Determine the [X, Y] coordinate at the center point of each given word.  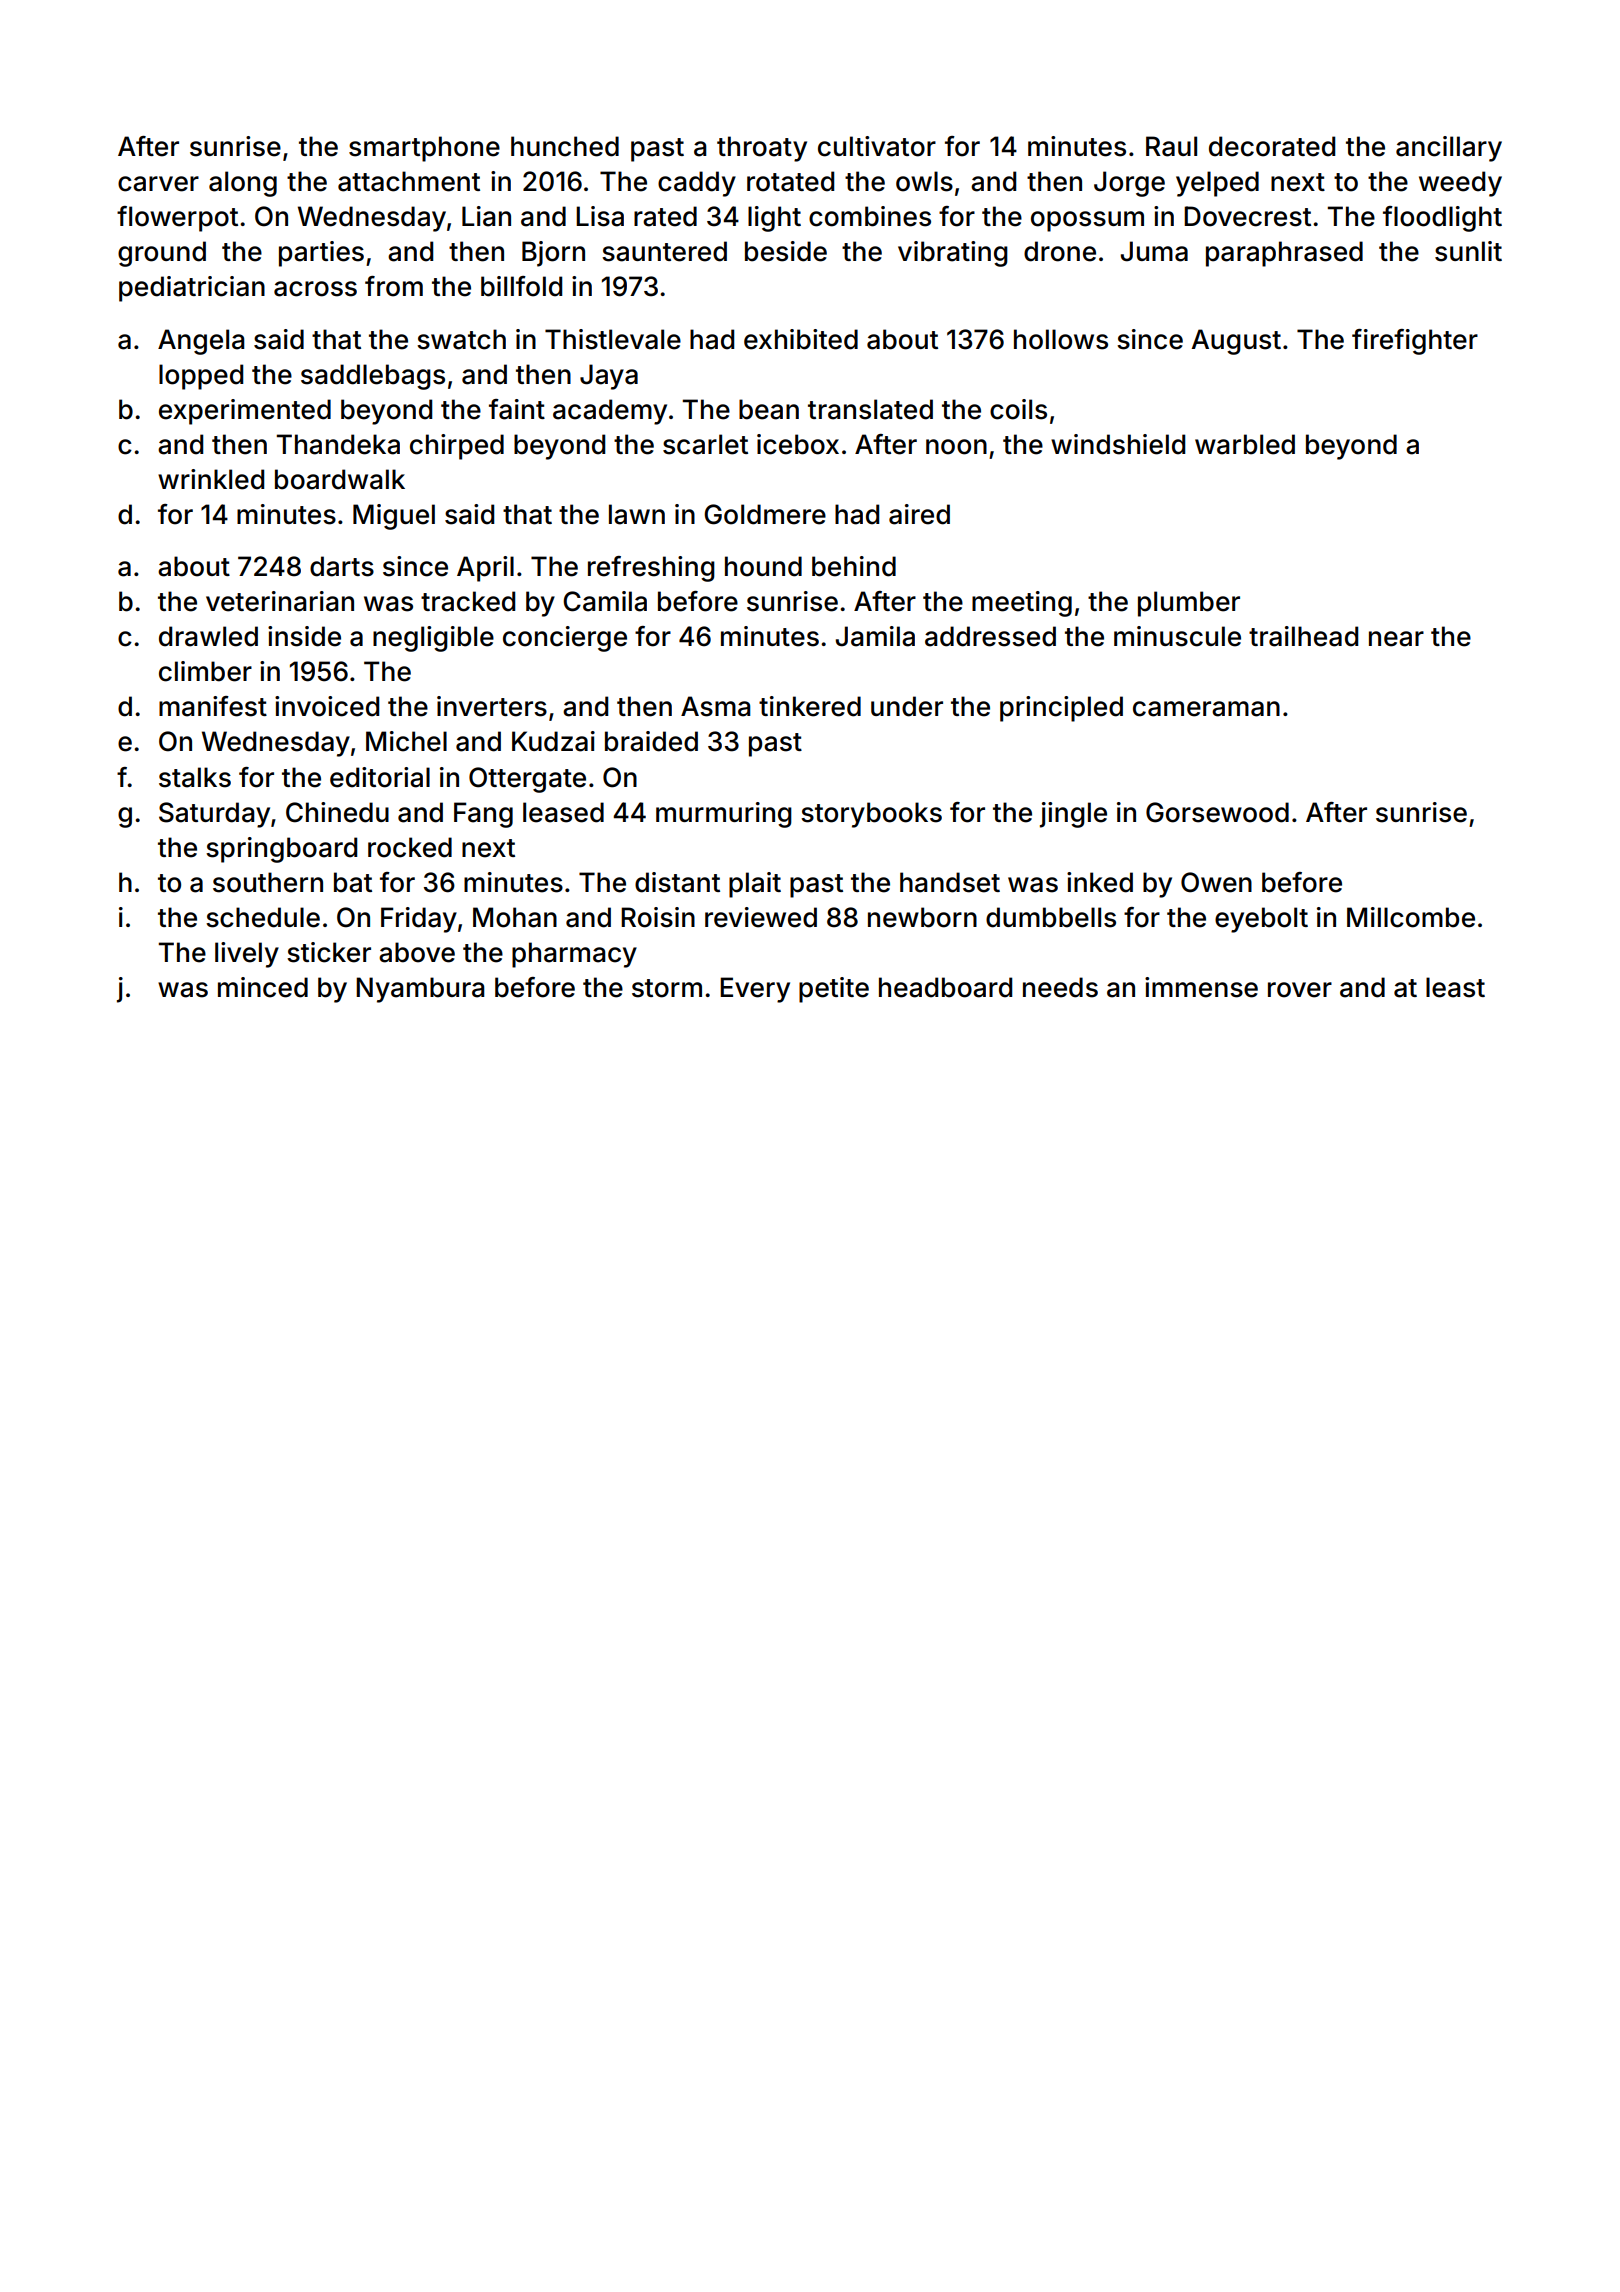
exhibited [801, 339]
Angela [201, 342]
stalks [195, 777]
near [1396, 639]
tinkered [810, 706]
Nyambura [420, 990]
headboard [945, 987]
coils [1018, 409]
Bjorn [553, 254]
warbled [1245, 444]
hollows [1061, 339]
